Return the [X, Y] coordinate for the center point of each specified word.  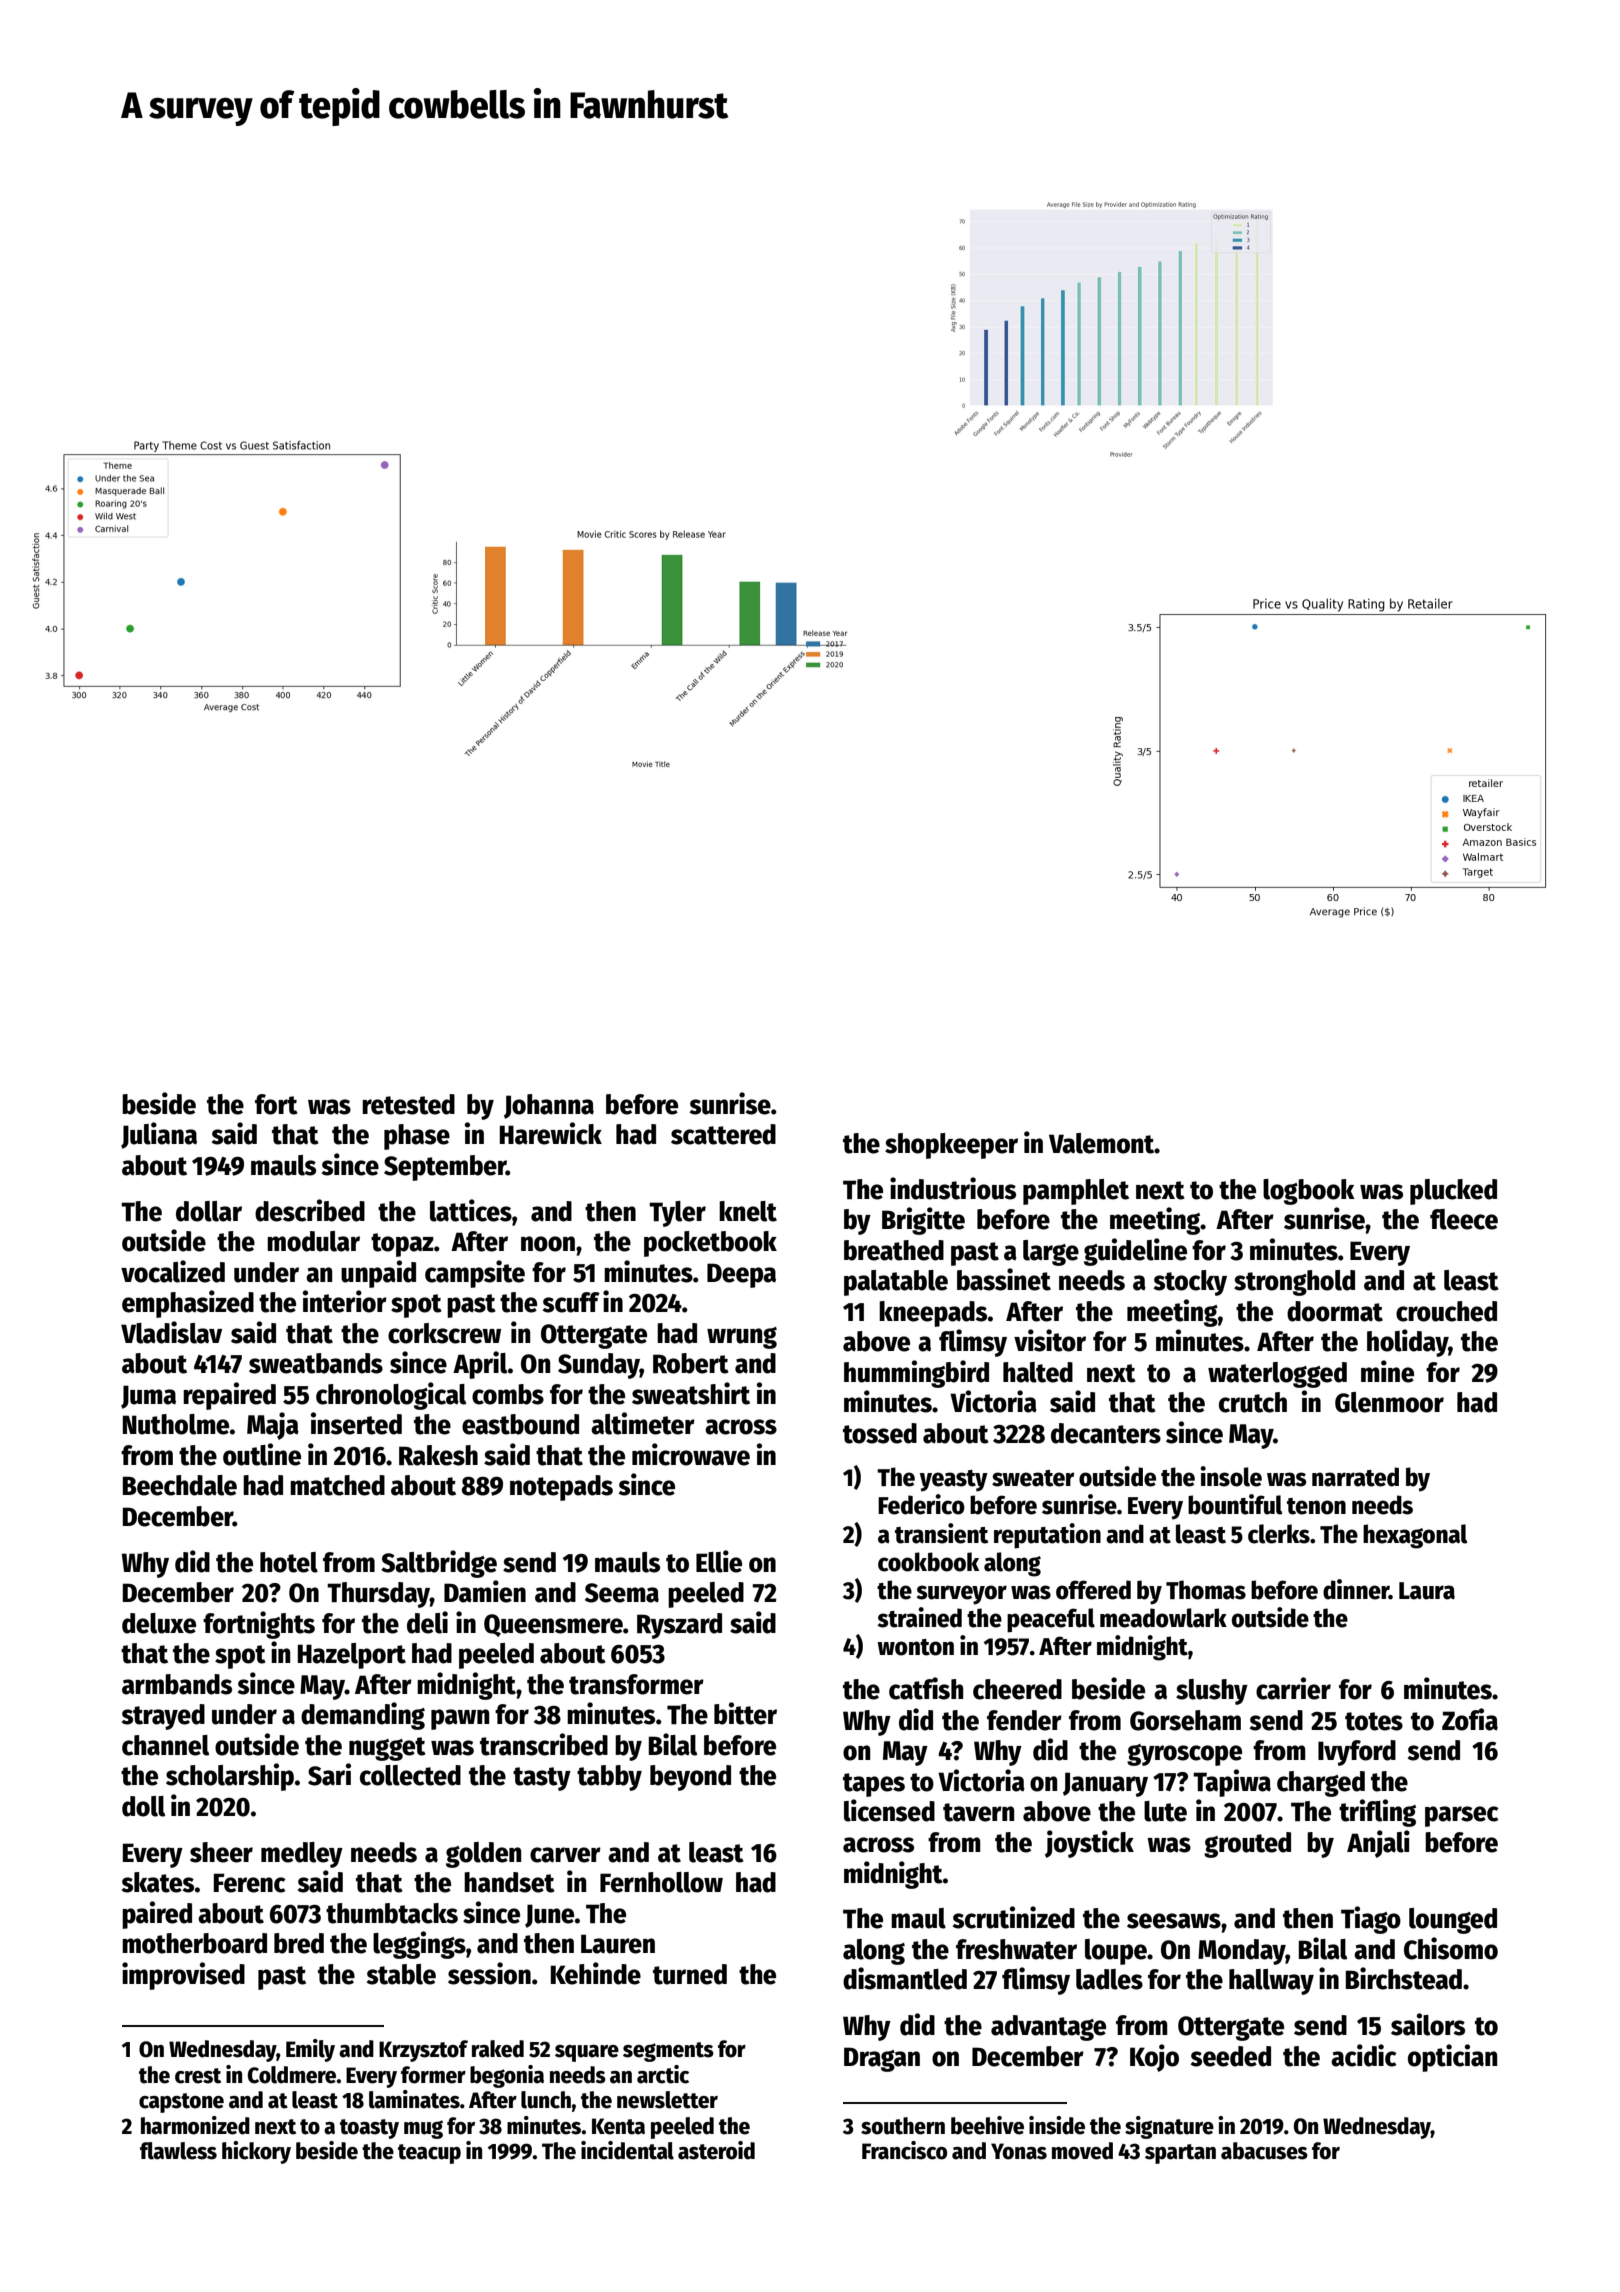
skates [158, 1882]
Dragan [882, 2059]
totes [1374, 1721]
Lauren [618, 1944]
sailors [1428, 2024]
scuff [571, 1302]
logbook [1309, 1192]
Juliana [159, 1135]
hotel [289, 1562]
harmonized [195, 2125]
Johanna [549, 1106]
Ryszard [679, 1626]
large [1051, 1253]
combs [508, 1394]
